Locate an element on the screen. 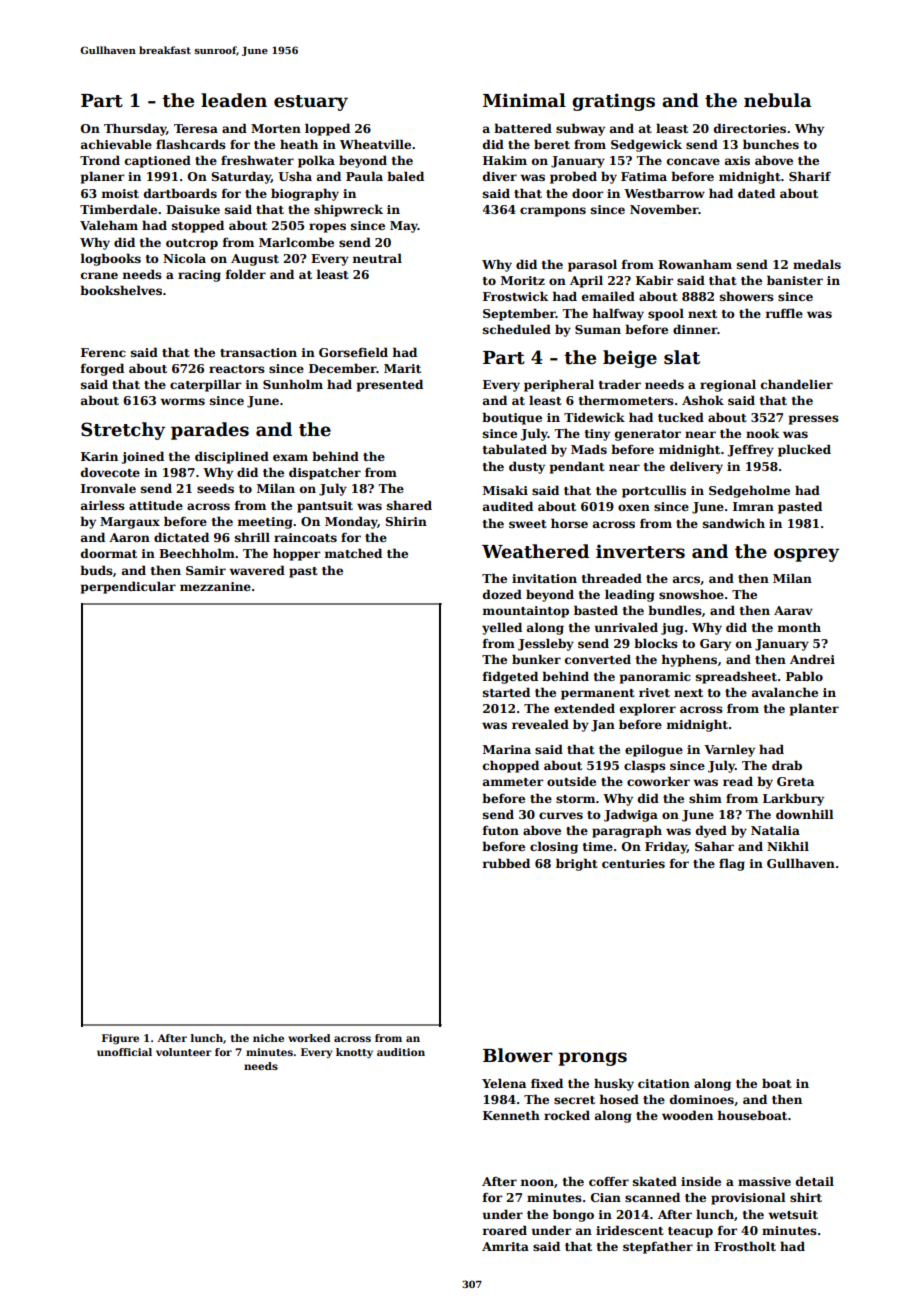 The height and width of the screenshot is (1314, 924). volunteer is located at coordinates (184, 1052).
